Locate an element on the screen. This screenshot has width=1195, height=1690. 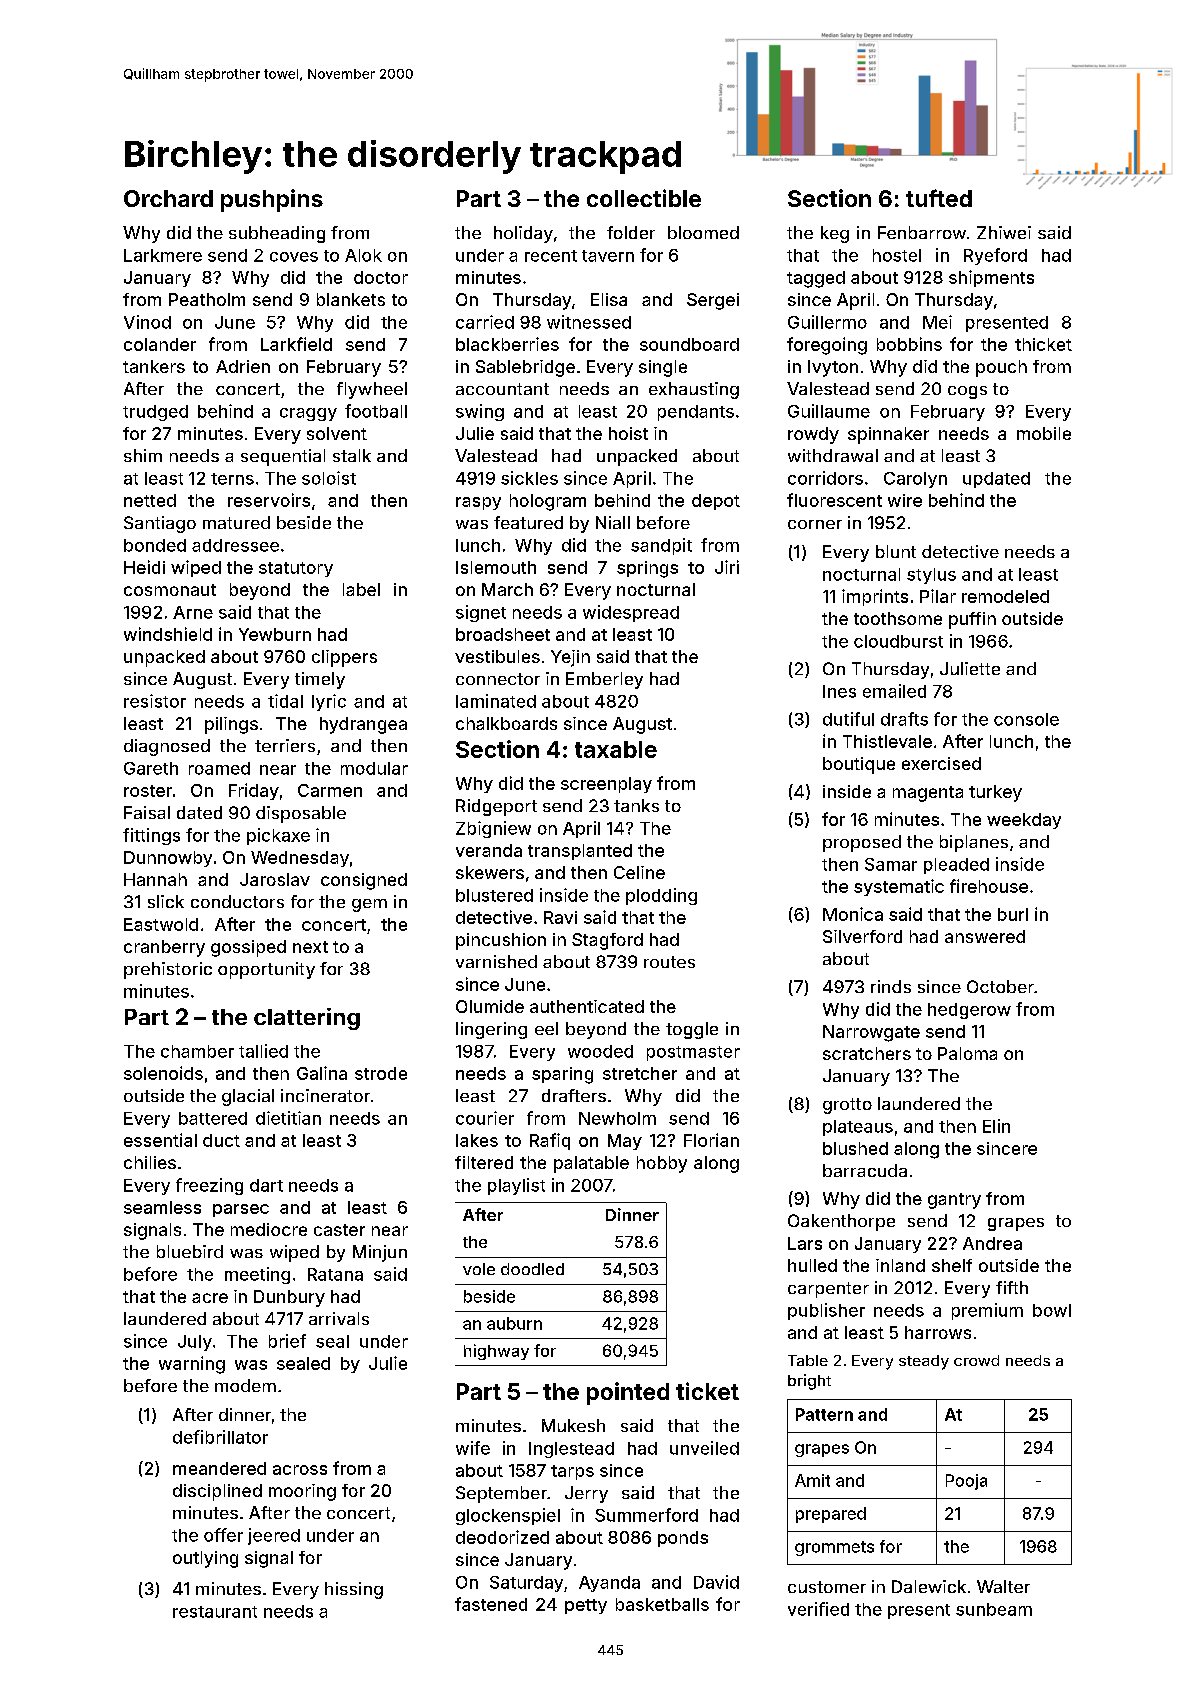
ponds is located at coordinates (683, 1539).
